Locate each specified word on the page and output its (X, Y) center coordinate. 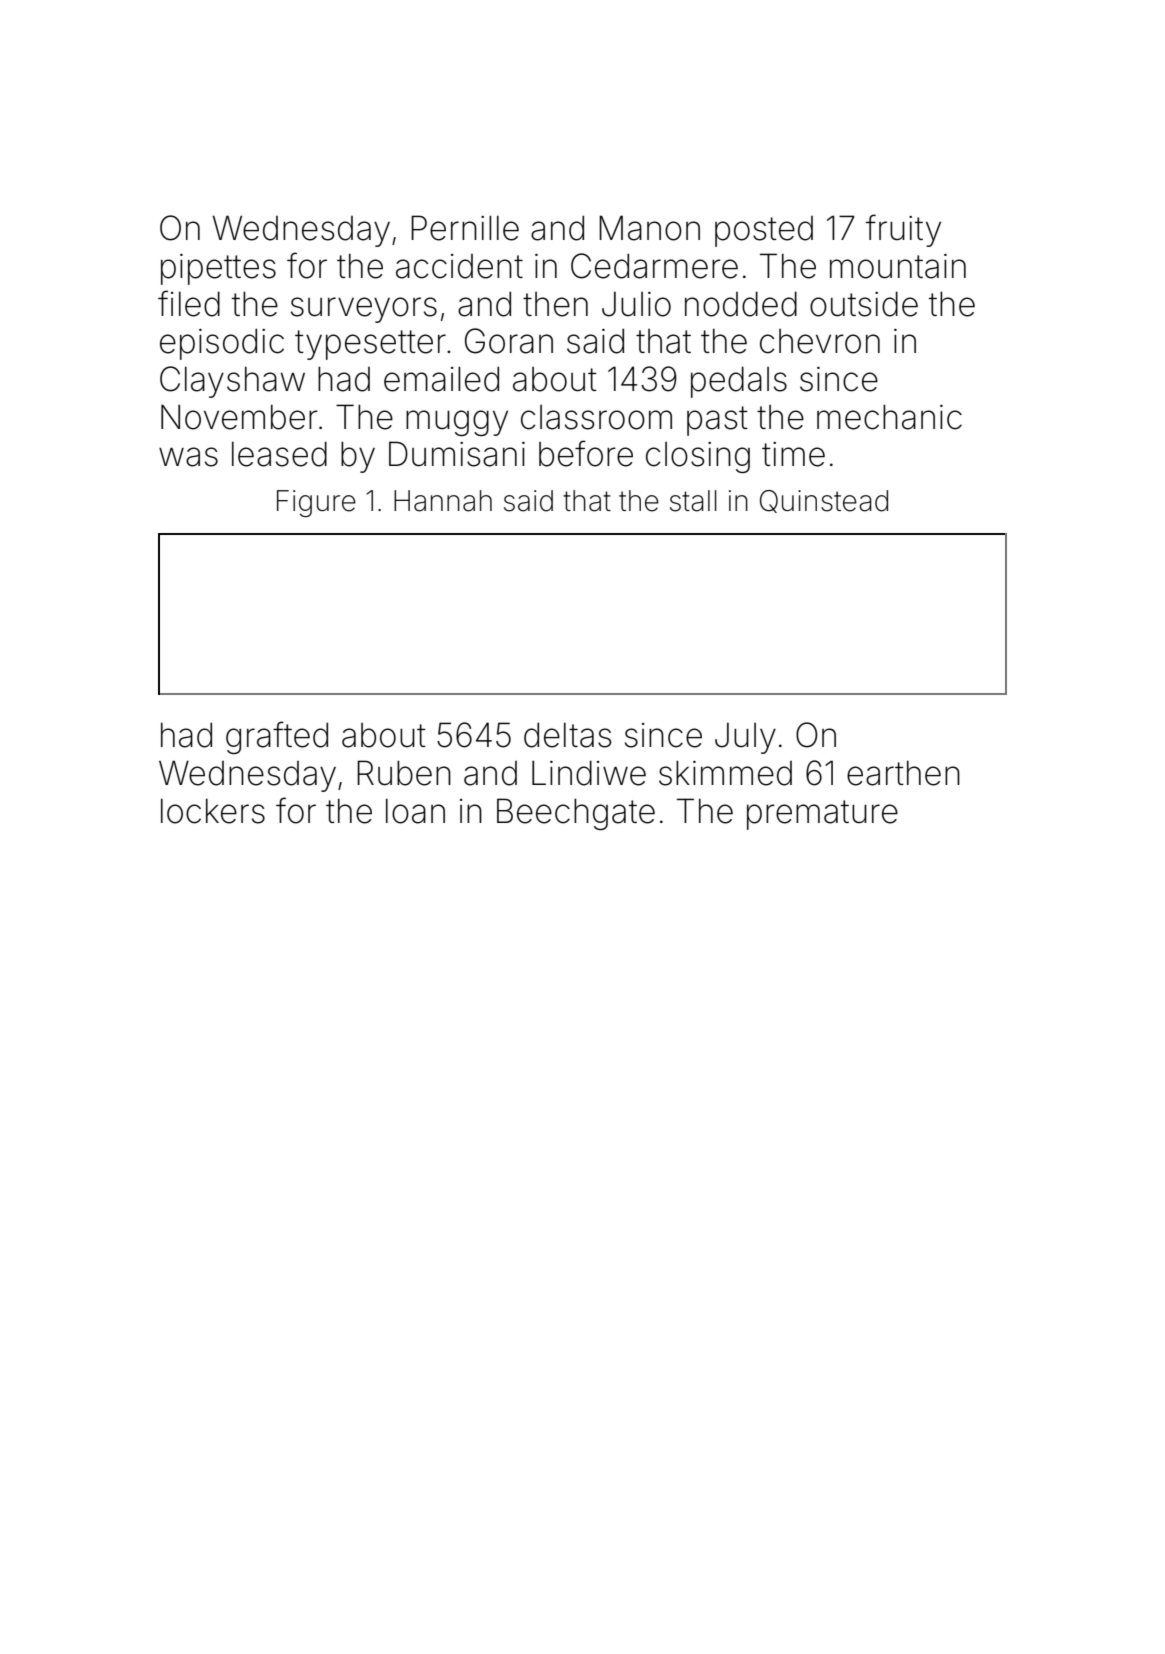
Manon (649, 228)
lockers (213, 811)
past (717, 421)
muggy (457, 423)
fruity (903, 230)
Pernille (465, 228)
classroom (596, 417)
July (745, 738)
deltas (567, 735)
